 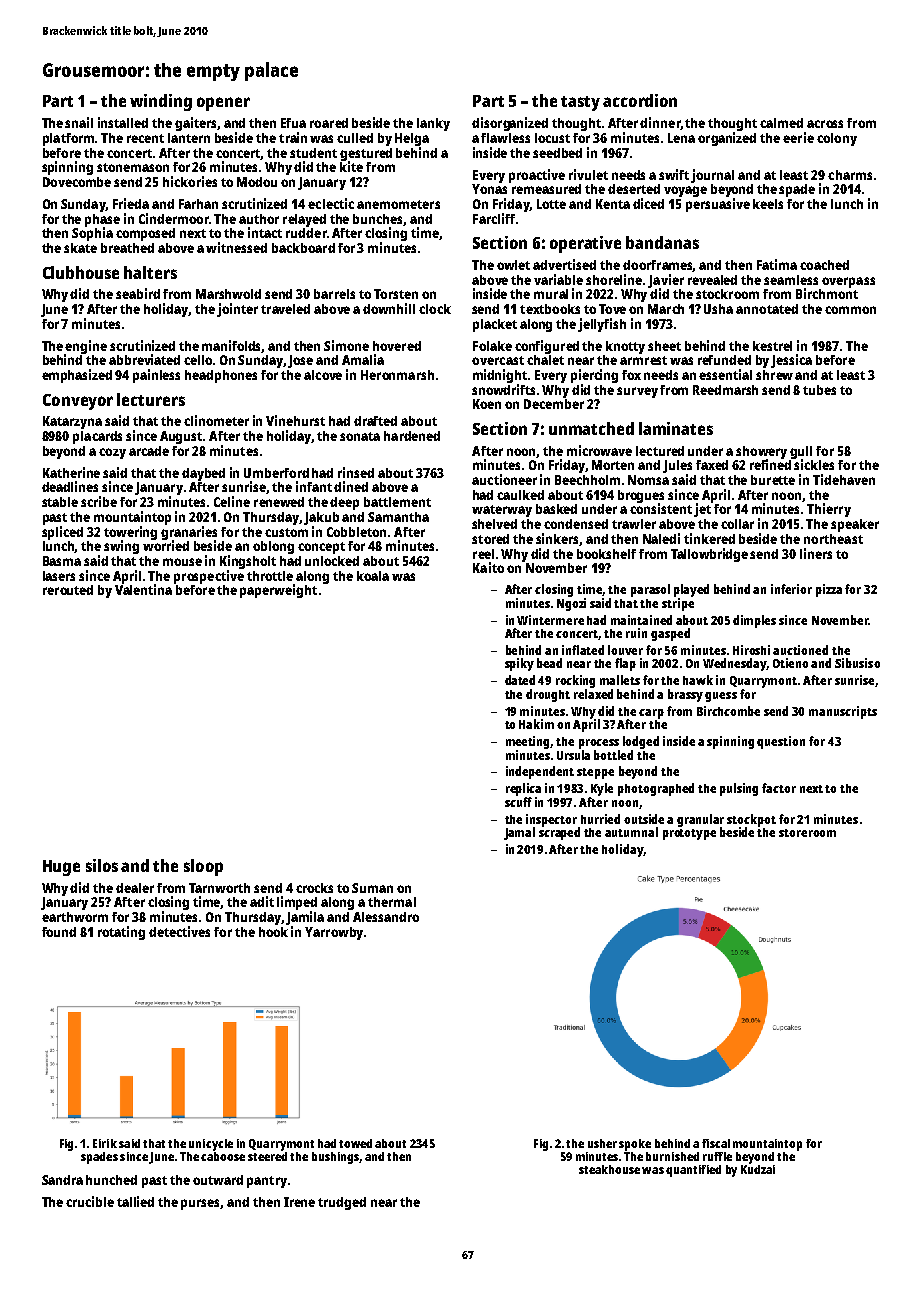 I want to click on Wintermere, so click(x=550, y=620).
